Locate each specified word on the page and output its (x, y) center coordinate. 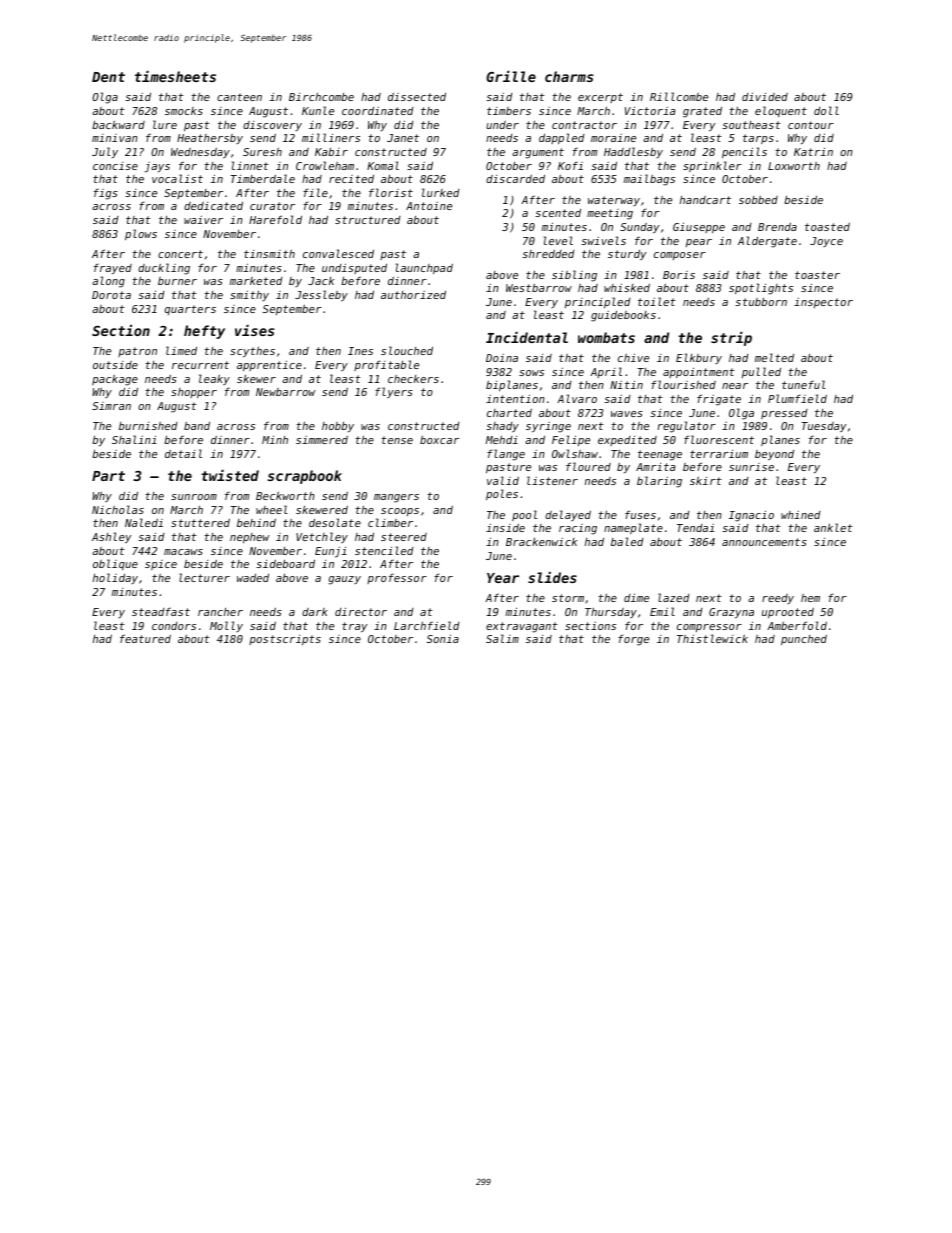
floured (588, 466)
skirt (706, 480)
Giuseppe (699, 228)
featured (145, 638)
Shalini (134, 439)
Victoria (650, 110)
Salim (502, 638)
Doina (502, 358)
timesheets (175, 76)
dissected (417, 96)
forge (633, 640)
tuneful (804, 384)
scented (558, 213)
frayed (113, 268)
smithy (249, 295)
